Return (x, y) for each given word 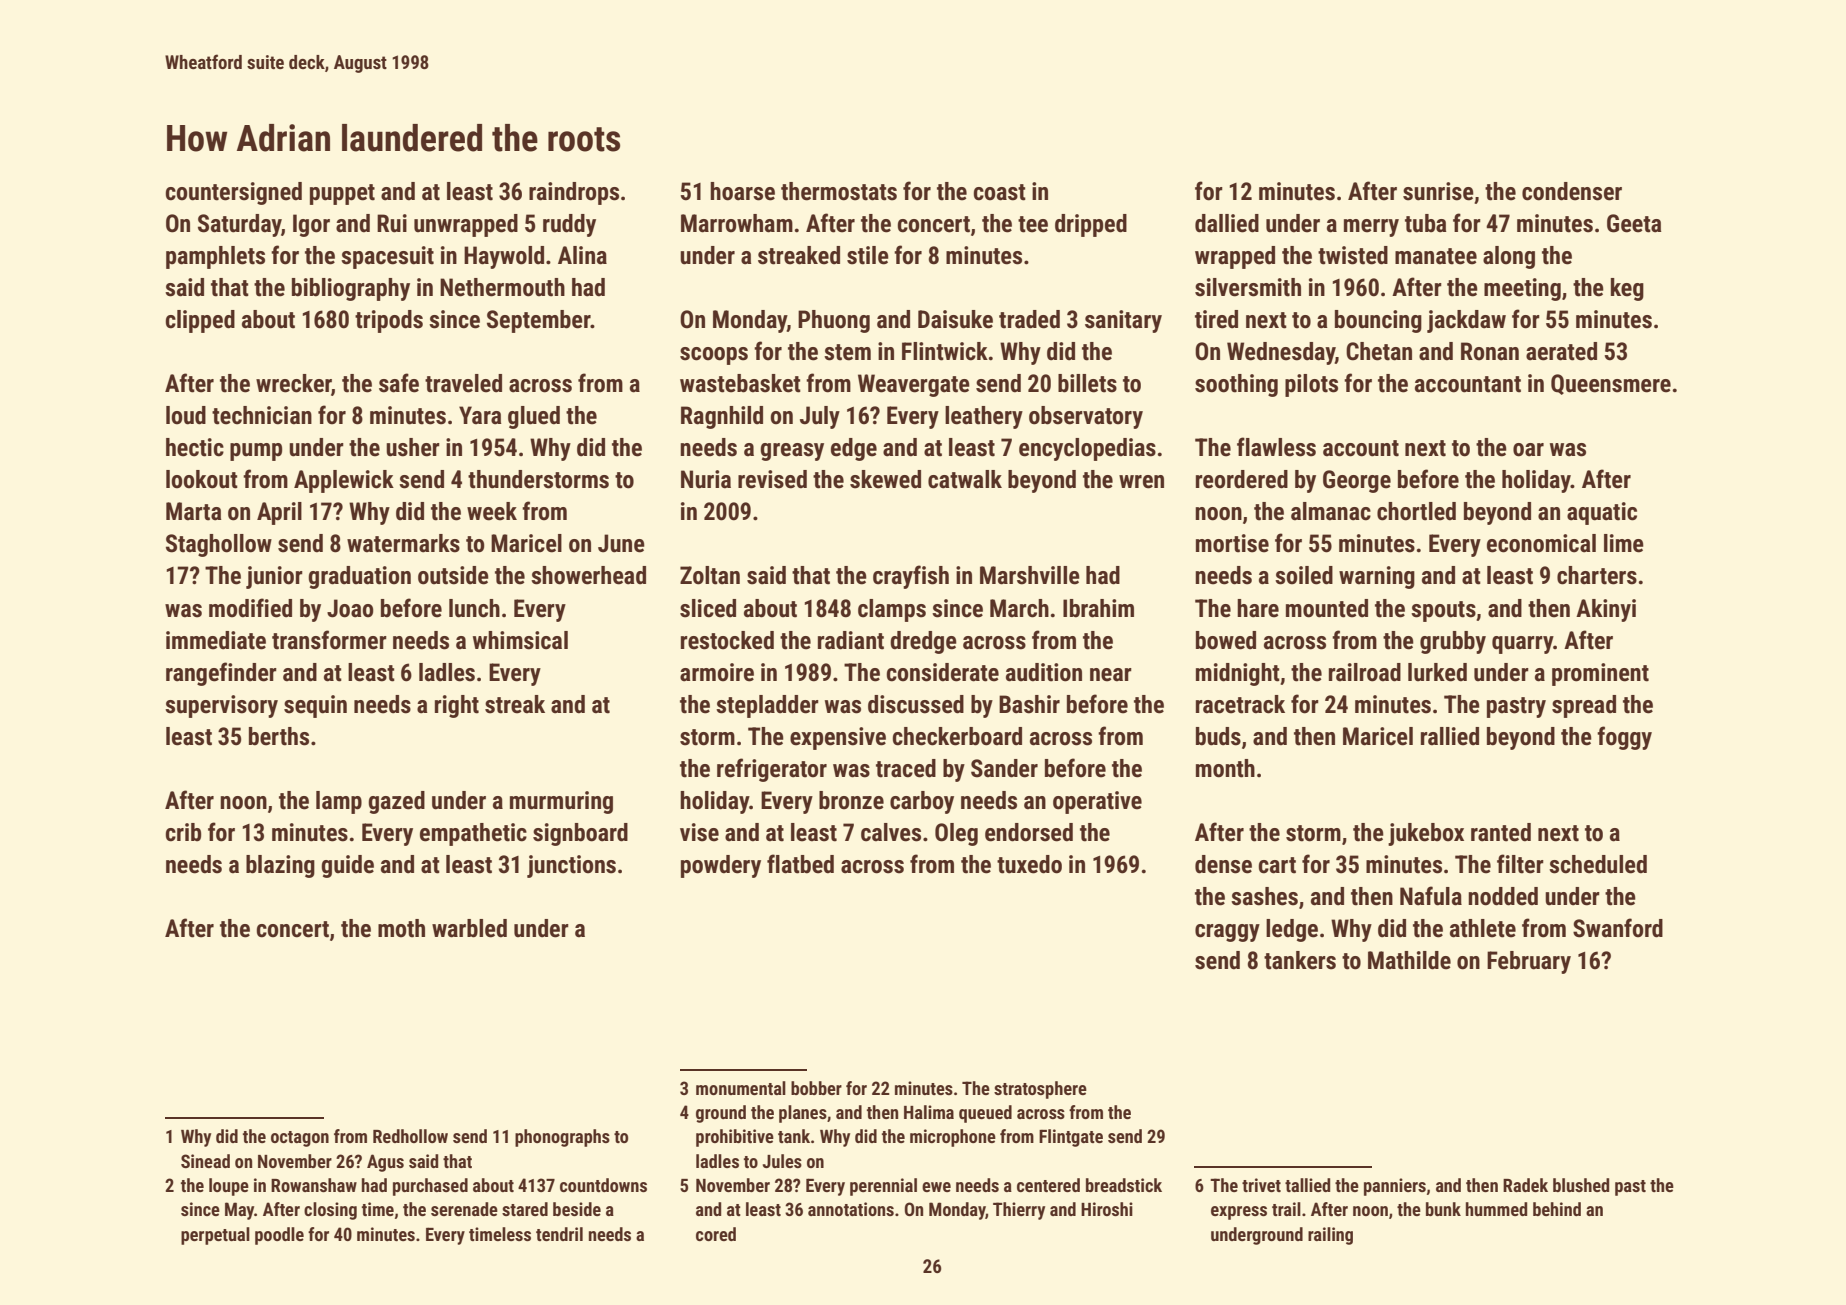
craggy (1227, 933)
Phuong (834, 321)
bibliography (351, 289)
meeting (1522, 289)
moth (401, 928)
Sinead (205, 1161)
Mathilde (1409, 960)
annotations (851, 1209)
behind (1557, 1209)
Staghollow (219, 545)
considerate (943, 672)
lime (1624, 543)
